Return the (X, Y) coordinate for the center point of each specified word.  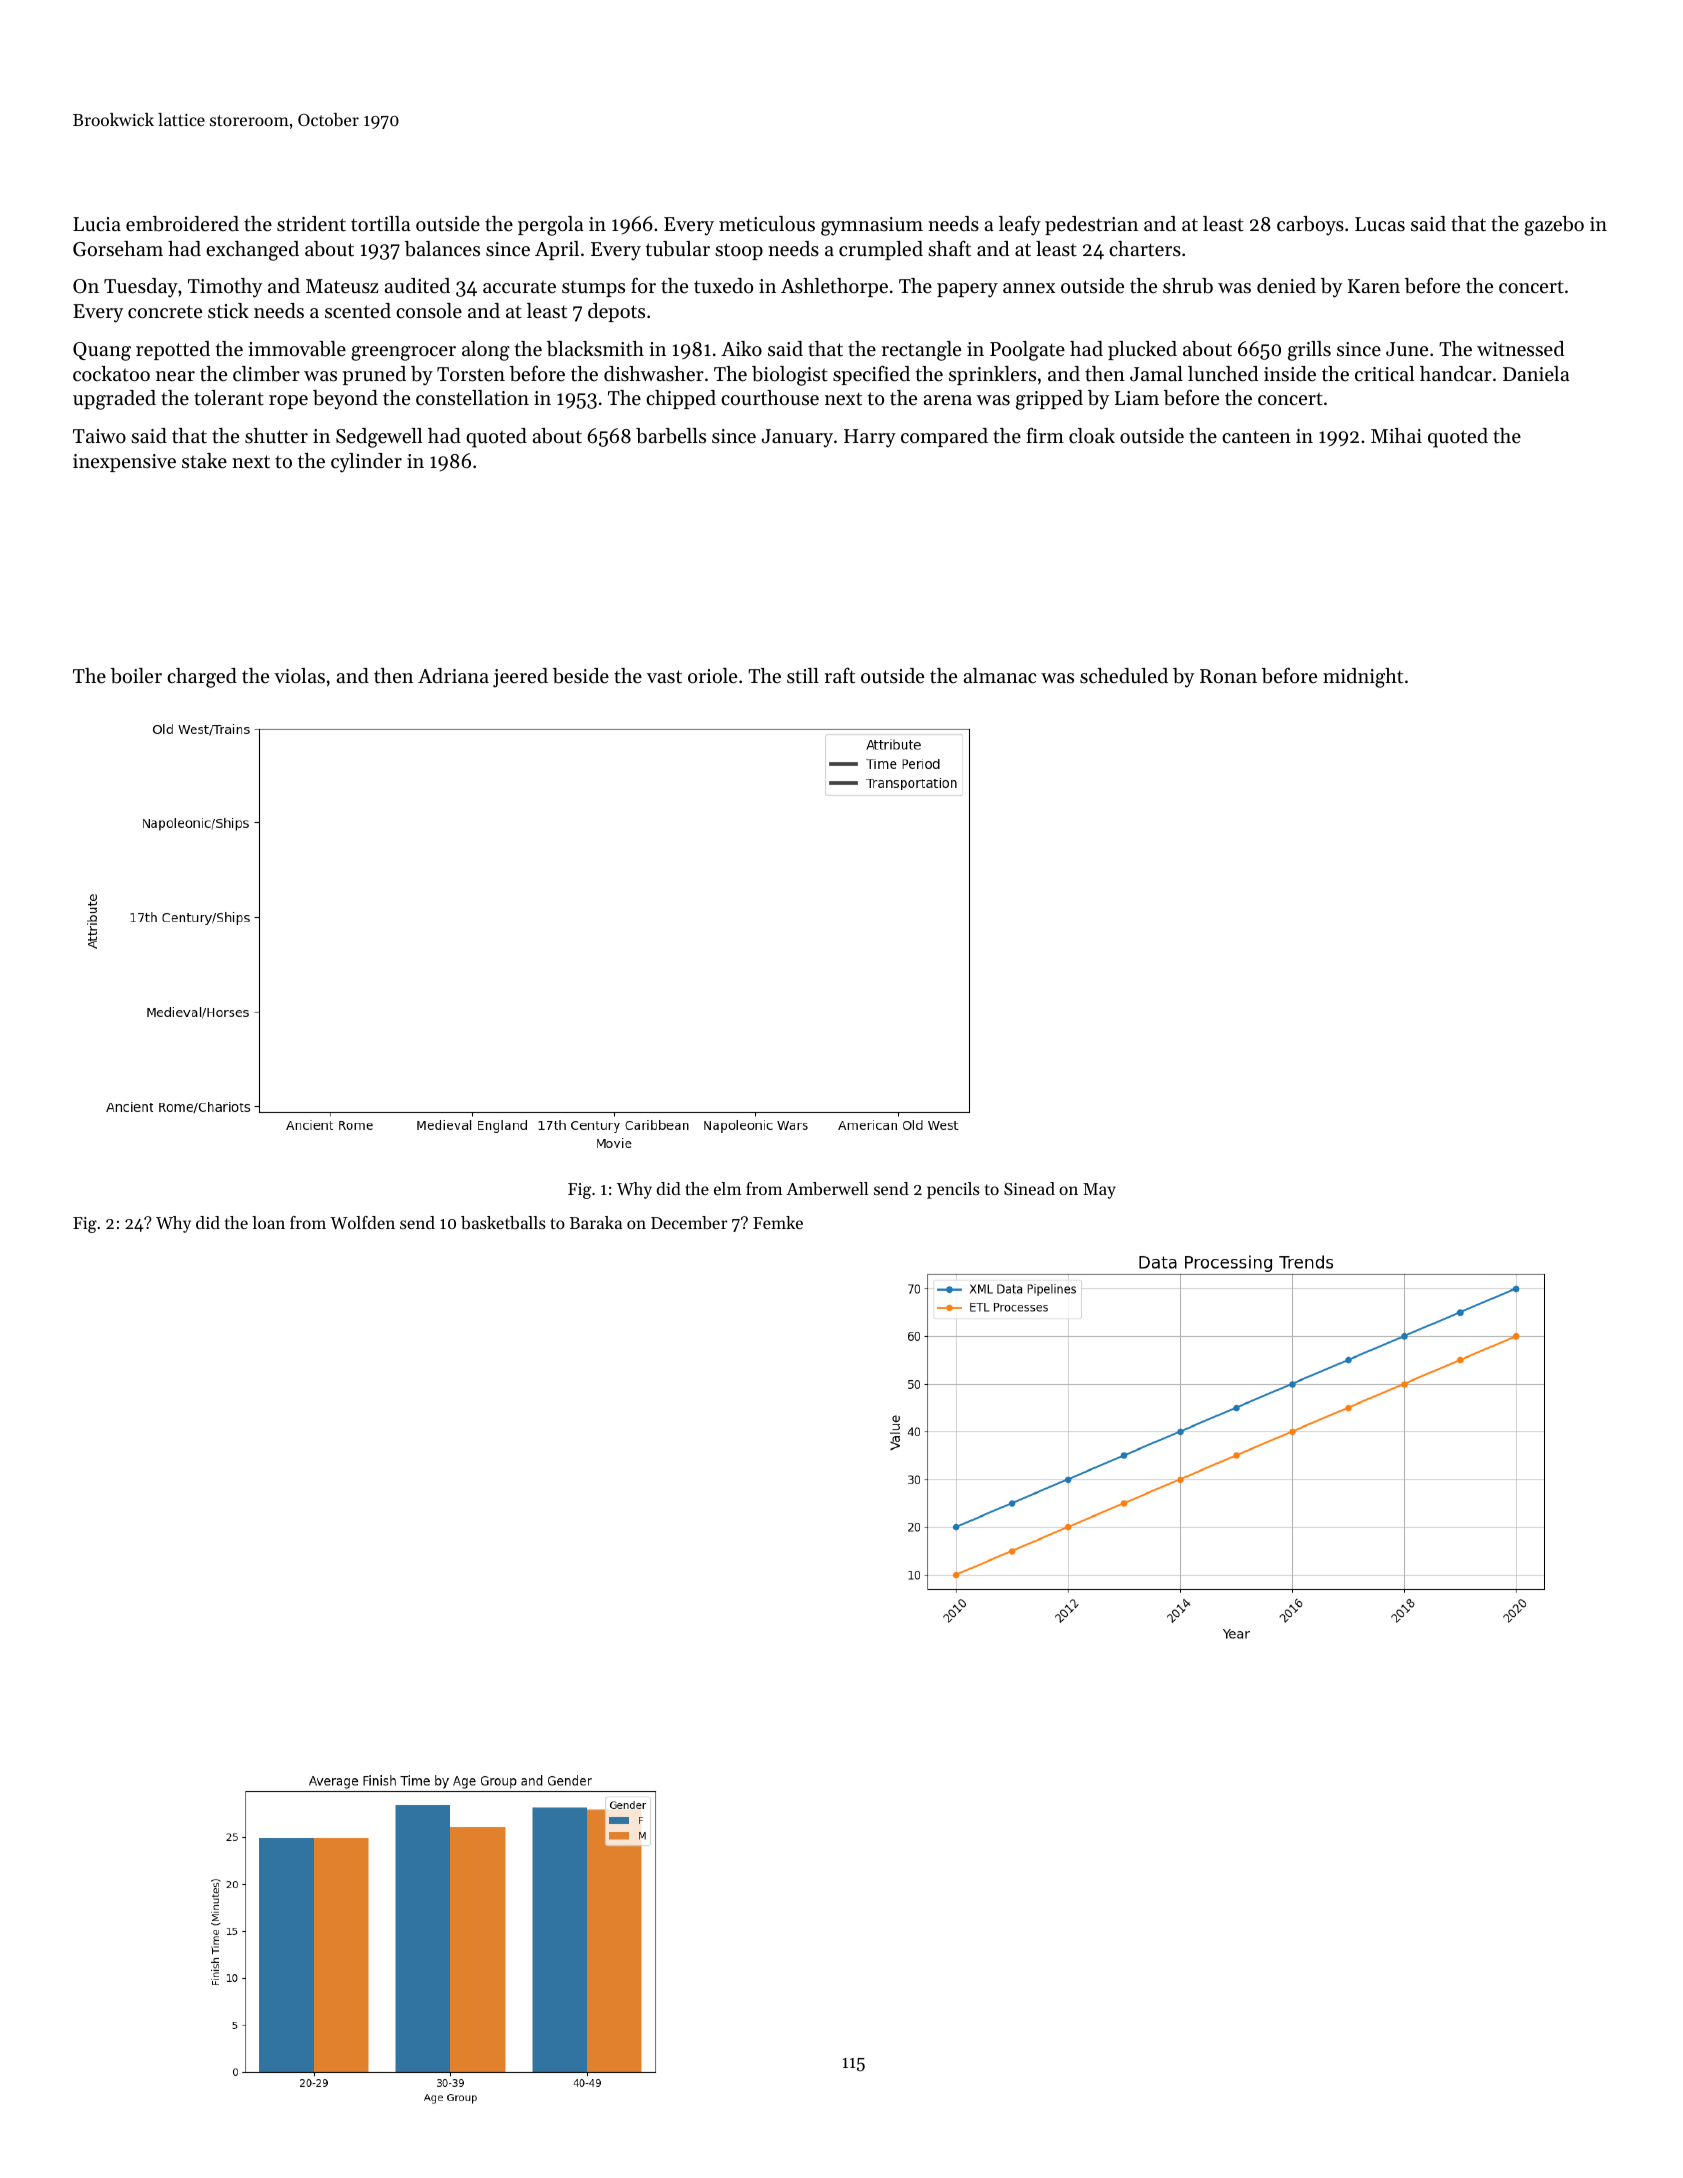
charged (202, 678)
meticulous (767, 224)
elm (727, 1188)
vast (664, 677)
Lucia (97, 224)
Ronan (1228, 676)
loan (268, 1222)
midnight (1363, 678)
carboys (1310, 226)
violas (299, 676)
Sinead (1029, 1188)
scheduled (1124, 676)
